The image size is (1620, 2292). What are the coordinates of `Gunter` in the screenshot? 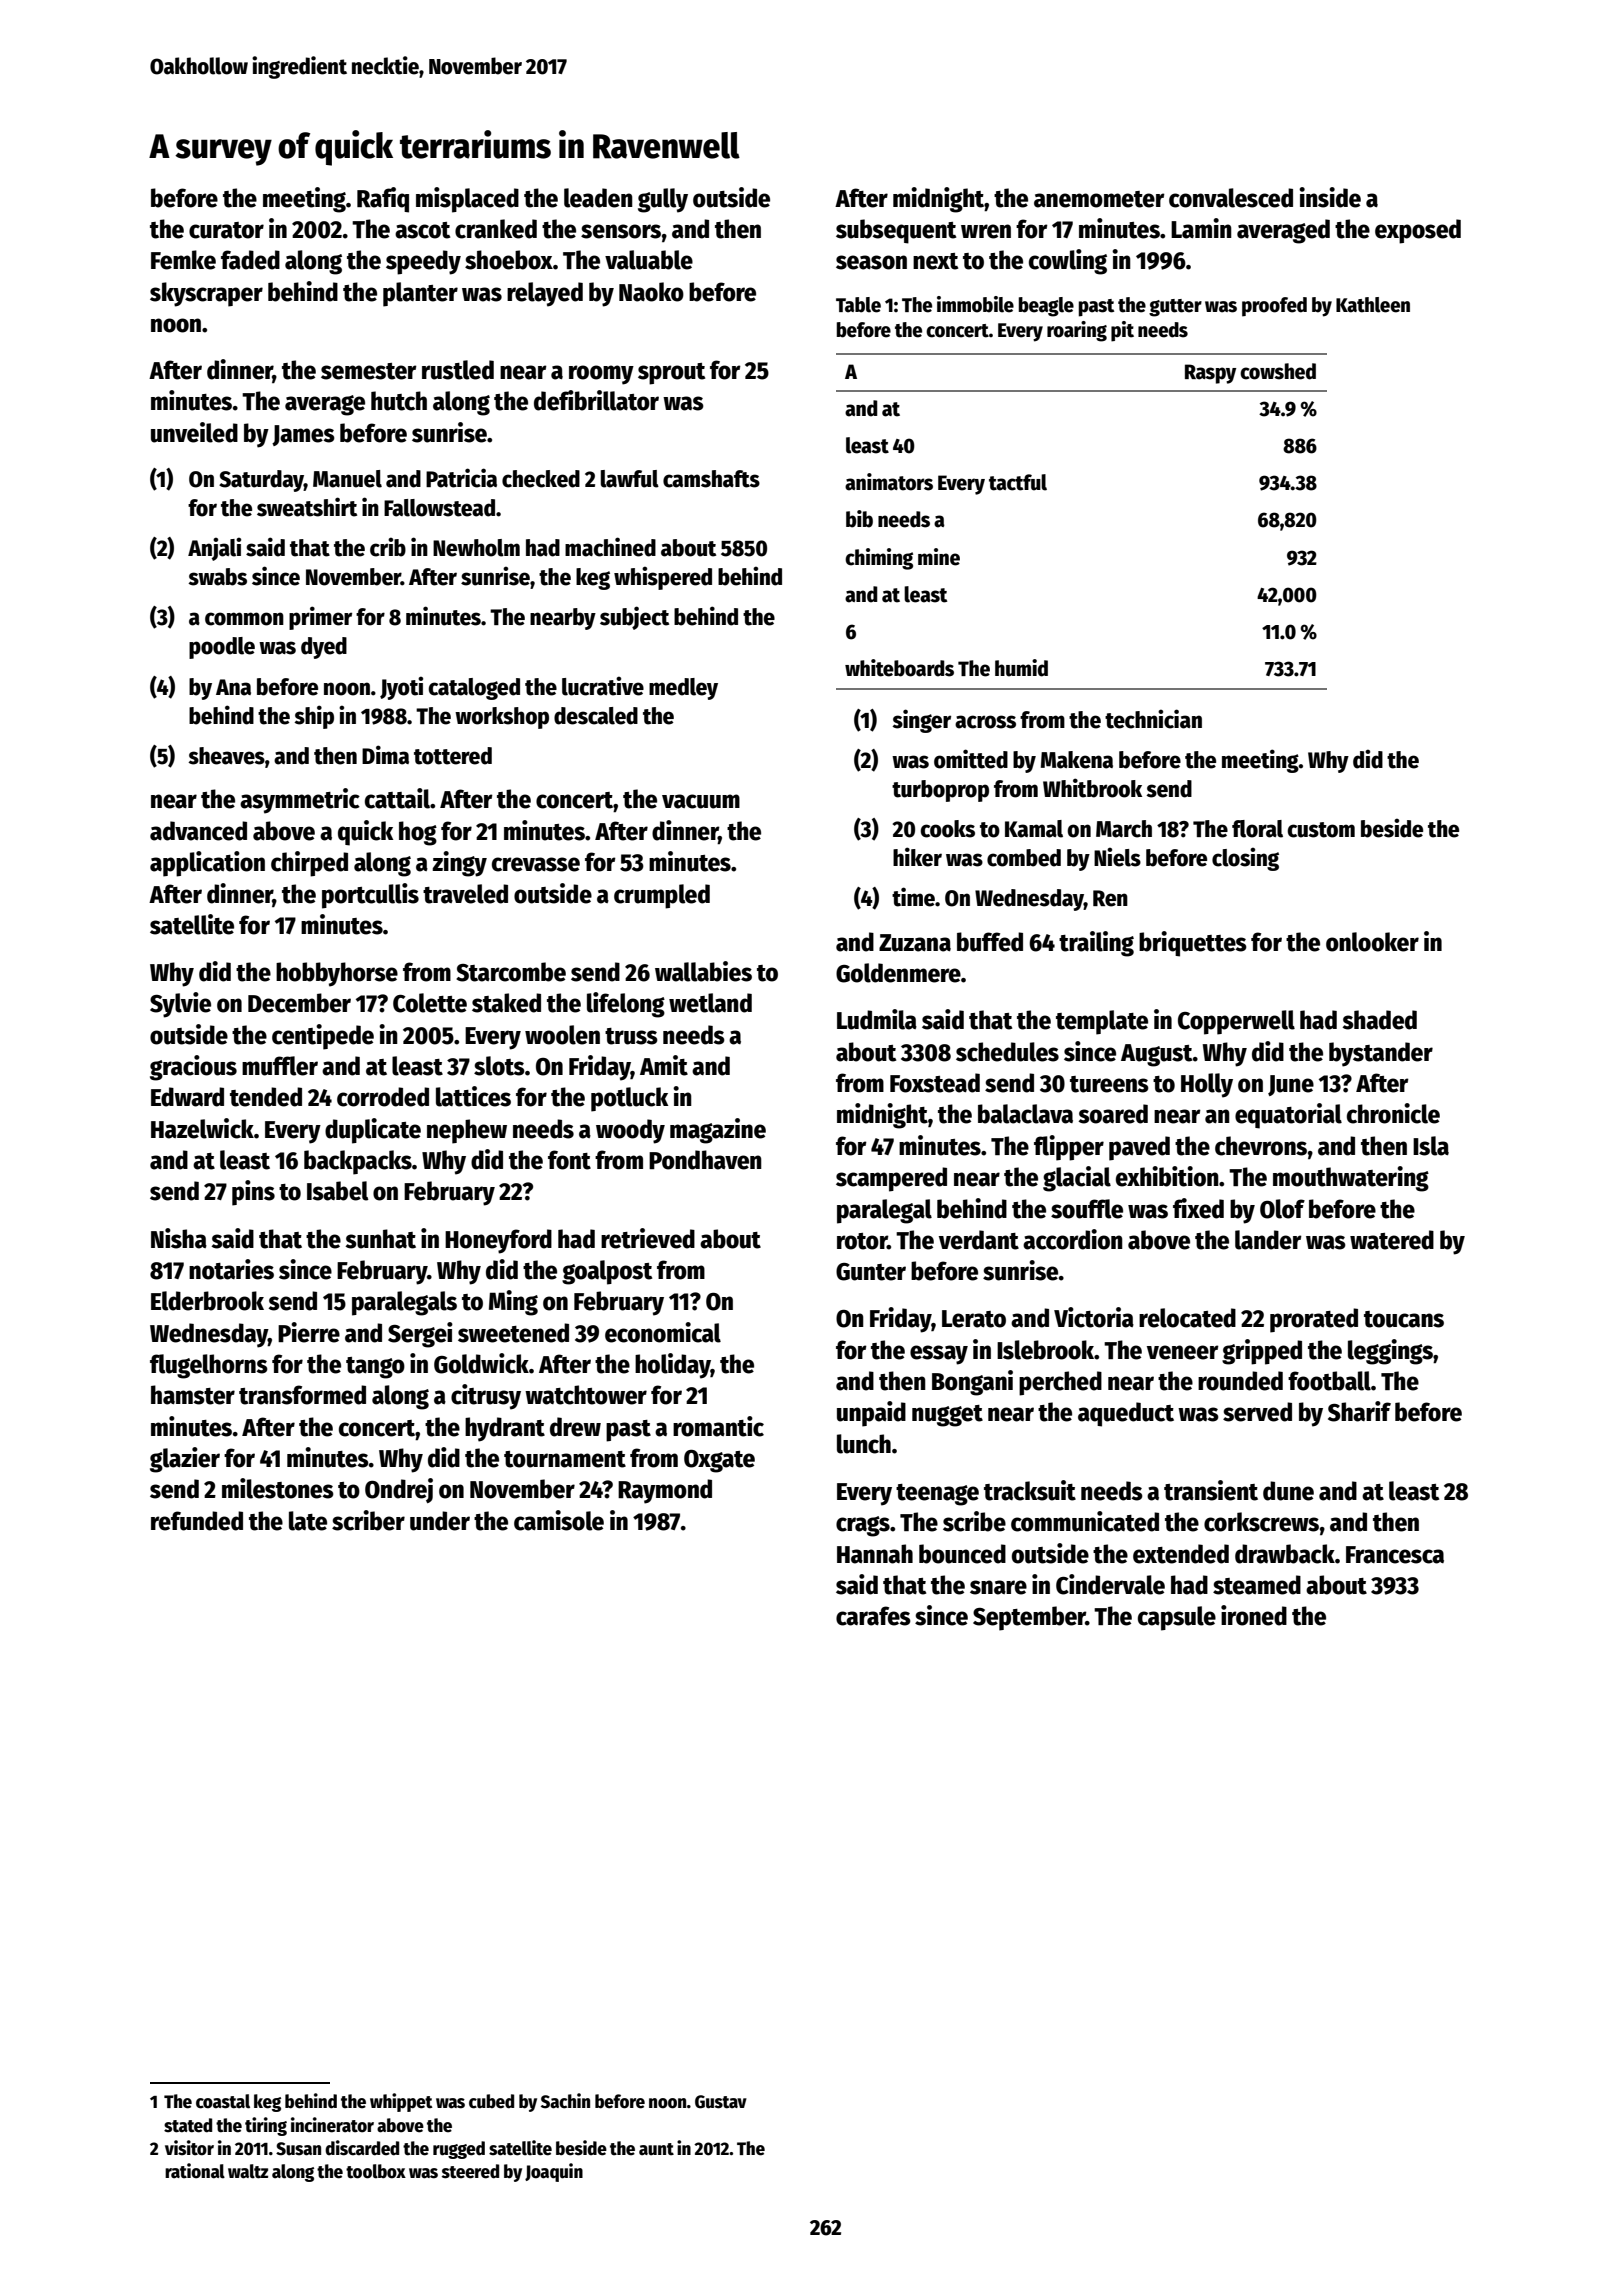 It's located at (871, 1272).
